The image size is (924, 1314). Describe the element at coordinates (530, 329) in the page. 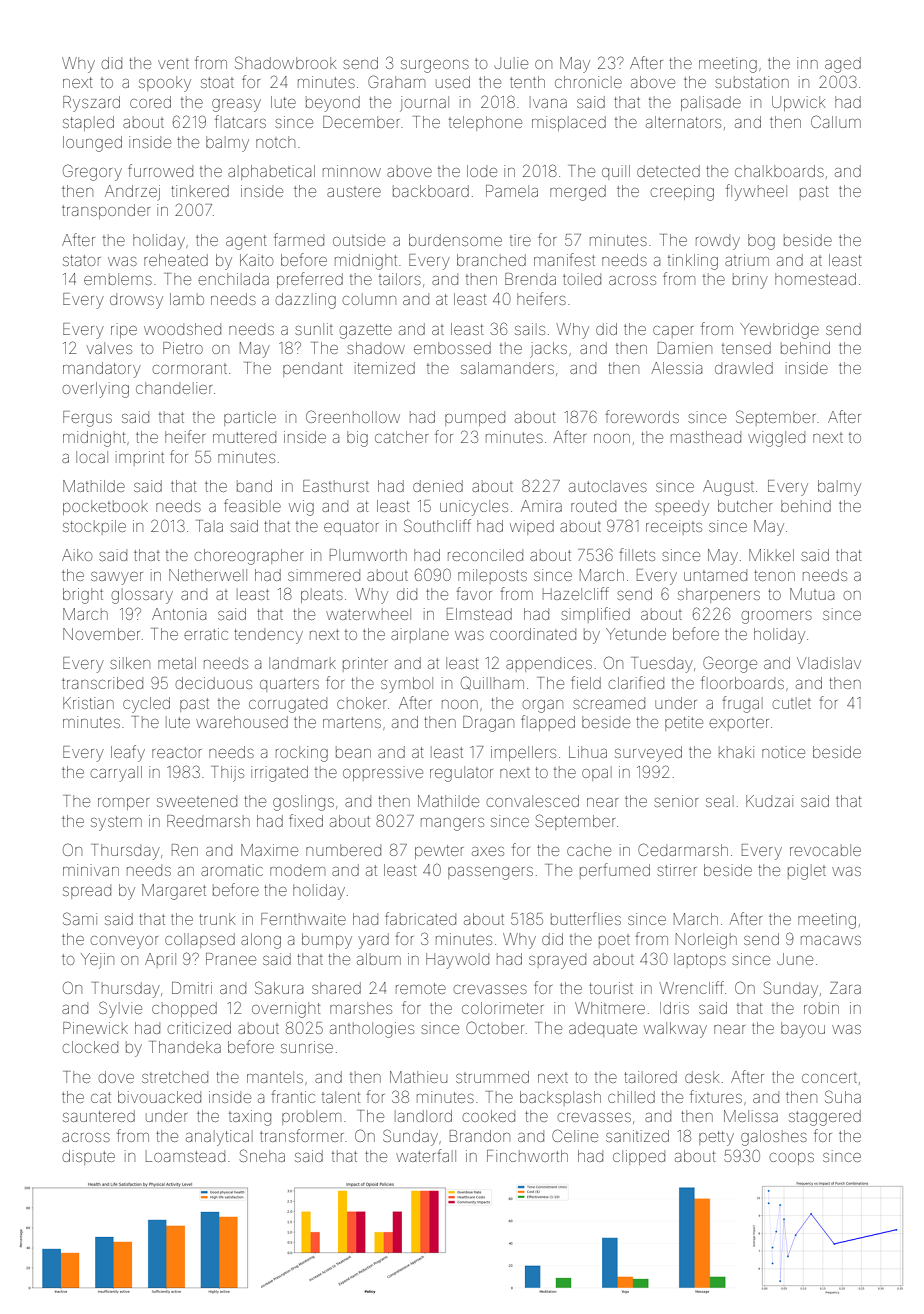

I see `sails` at that location.
